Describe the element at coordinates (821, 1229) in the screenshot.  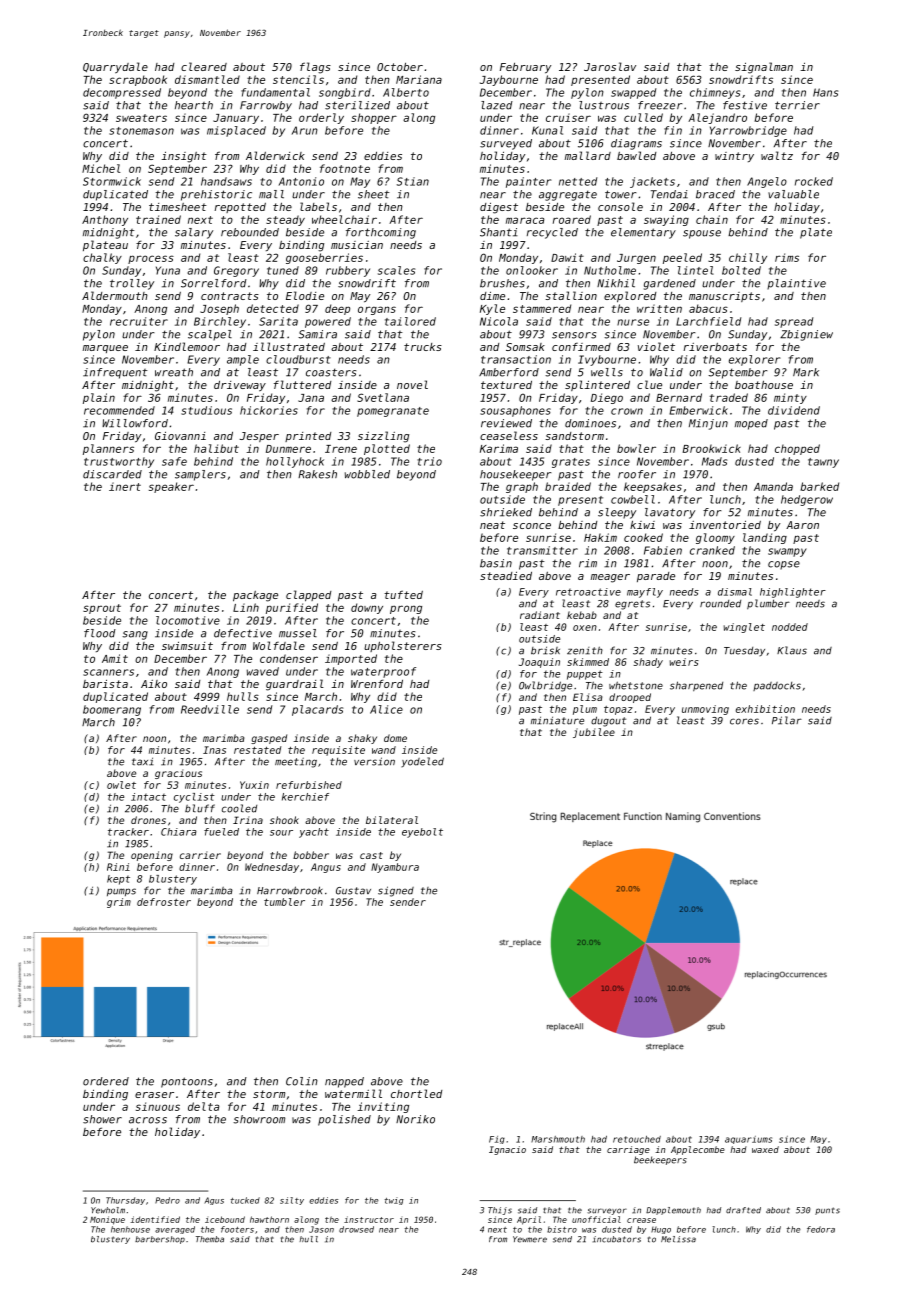
I see `fedora` at that location.
